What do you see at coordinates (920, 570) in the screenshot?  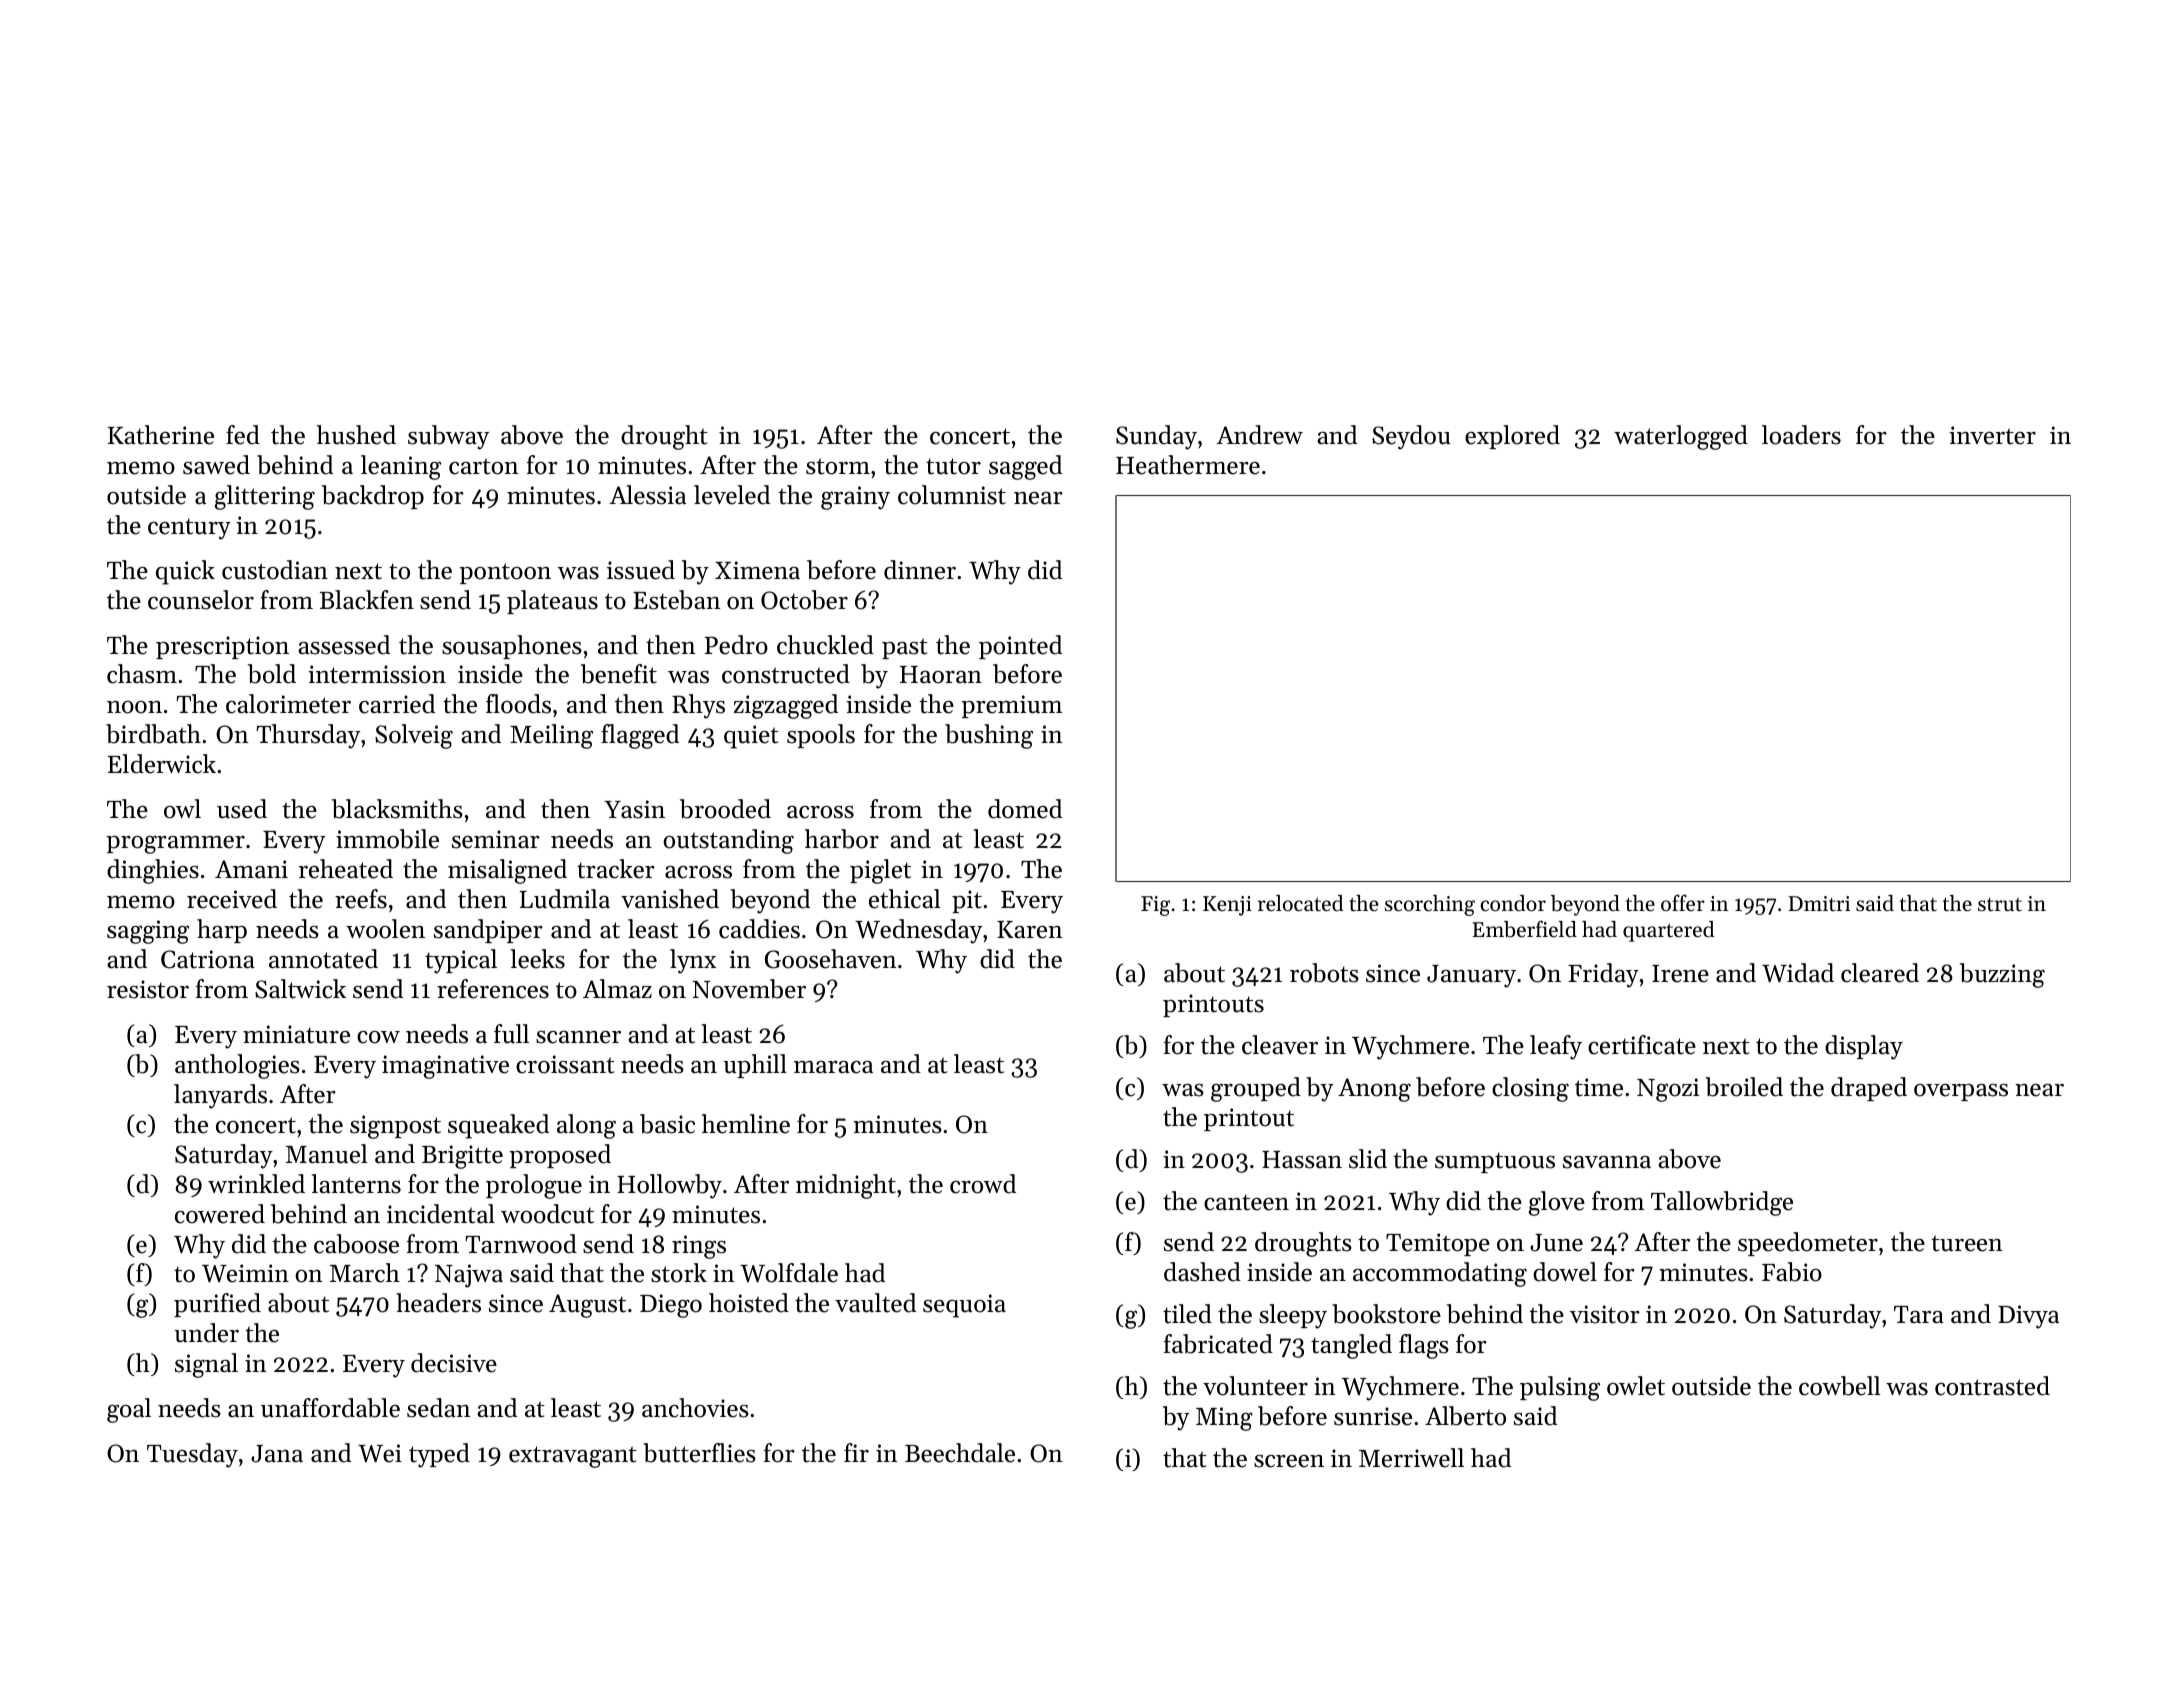 I see `dinner` at bounding box center [920, 570].
